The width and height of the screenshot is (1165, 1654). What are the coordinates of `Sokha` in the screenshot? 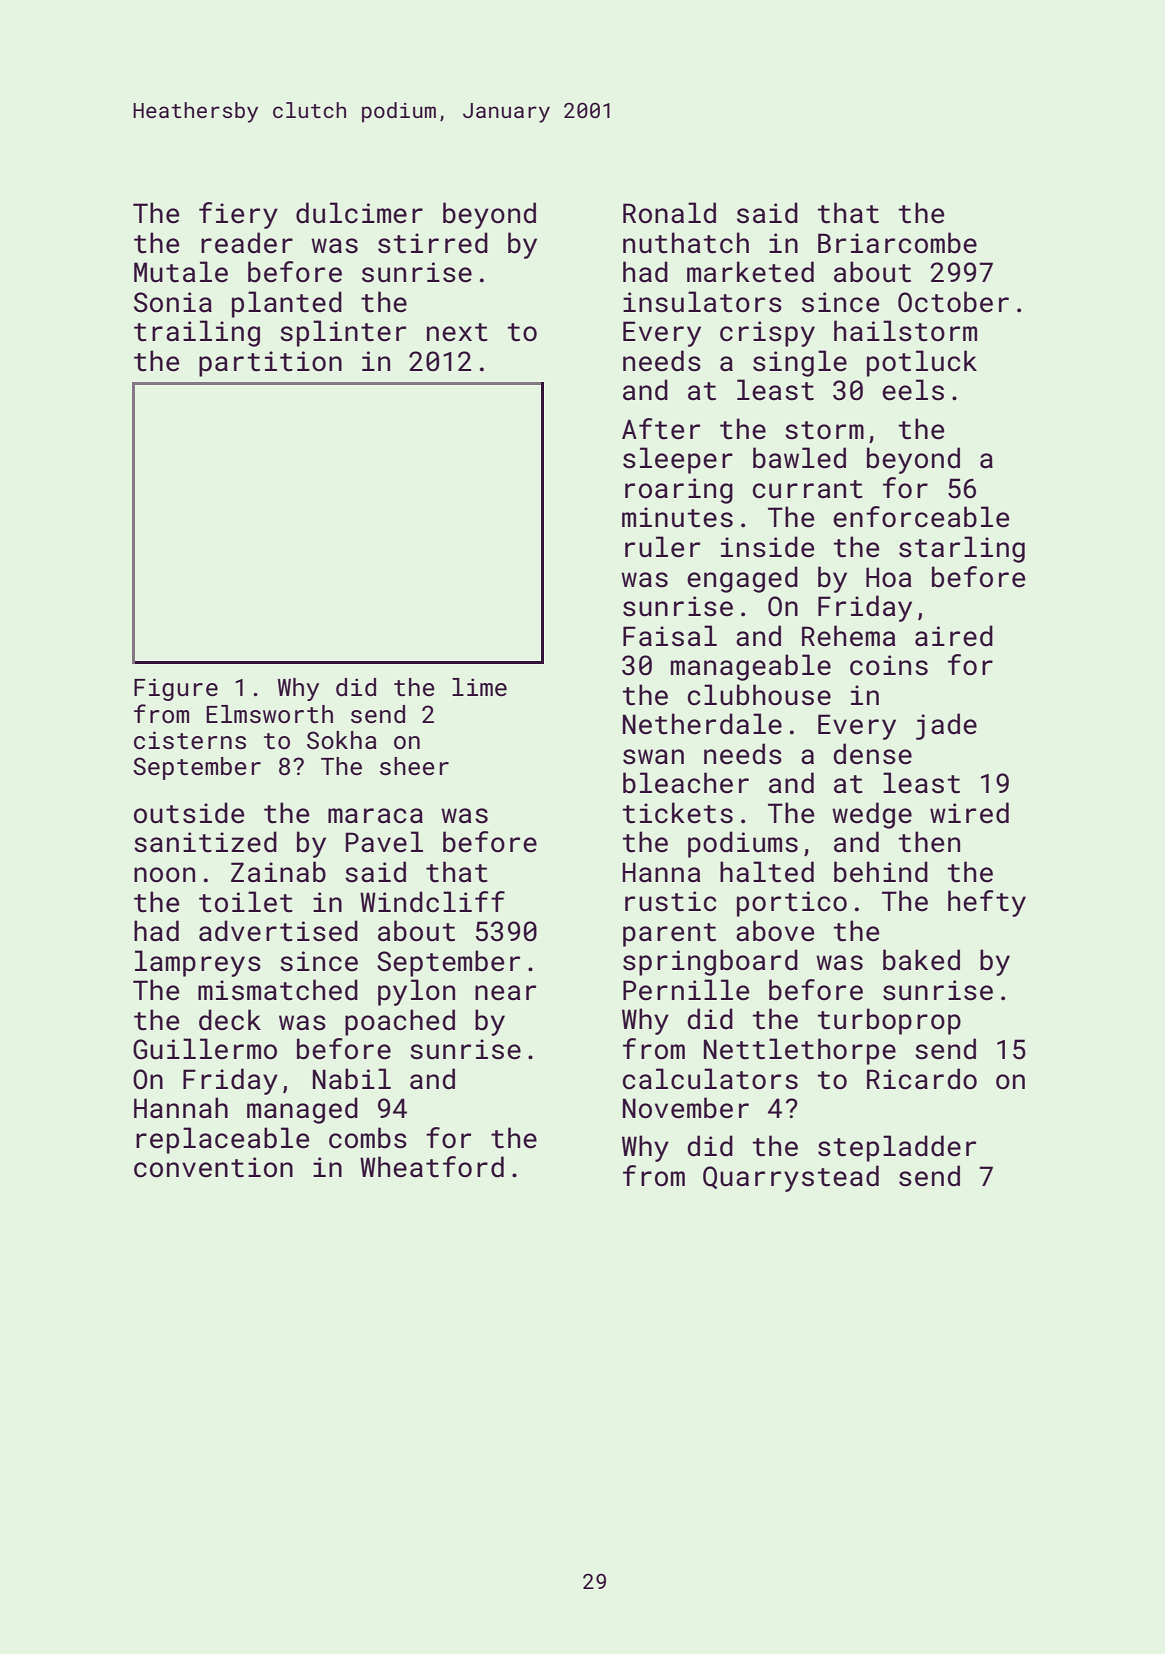 It's located at (342, 740).
